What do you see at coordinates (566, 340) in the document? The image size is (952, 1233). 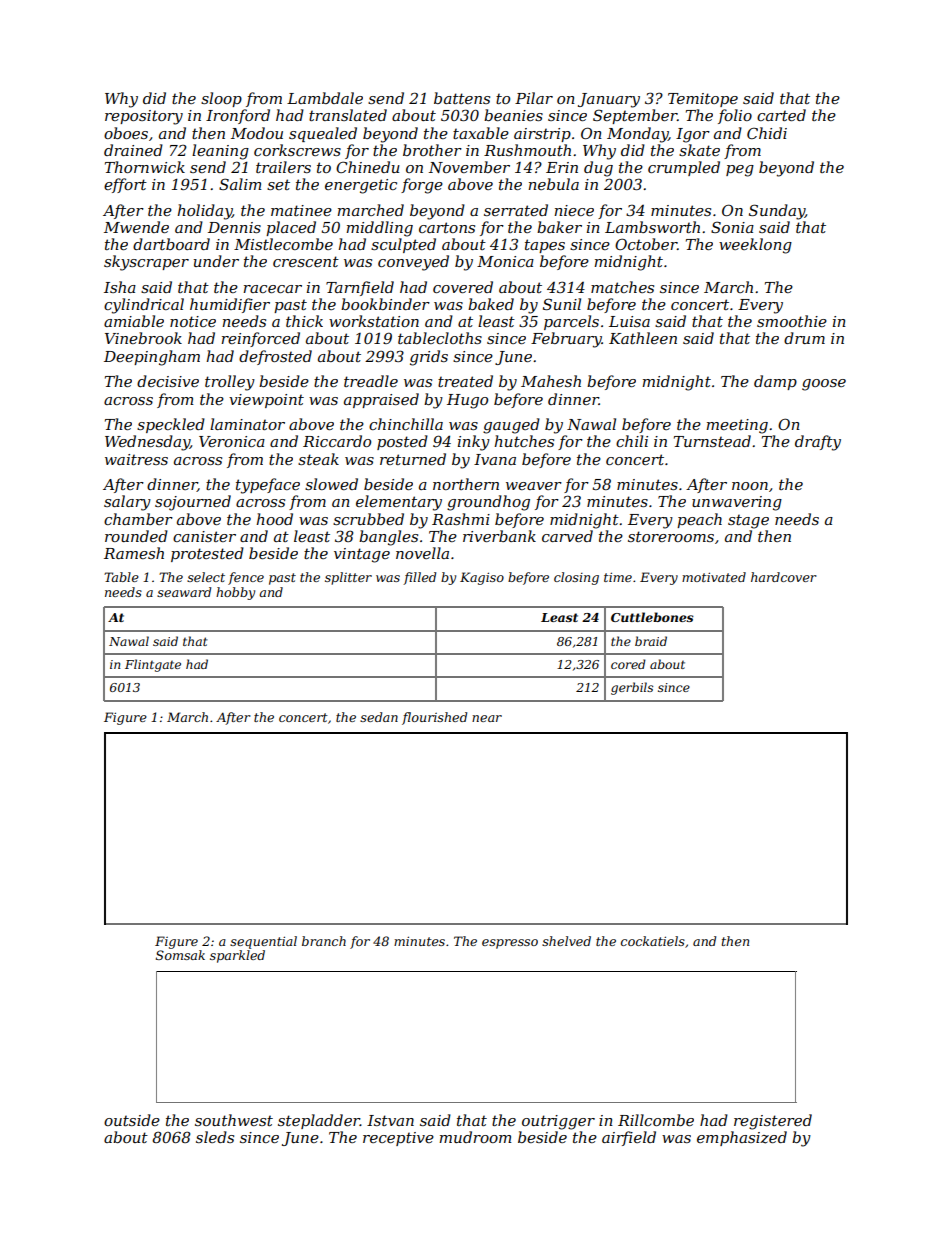 I see `February` at bounding box center [566, 340].
